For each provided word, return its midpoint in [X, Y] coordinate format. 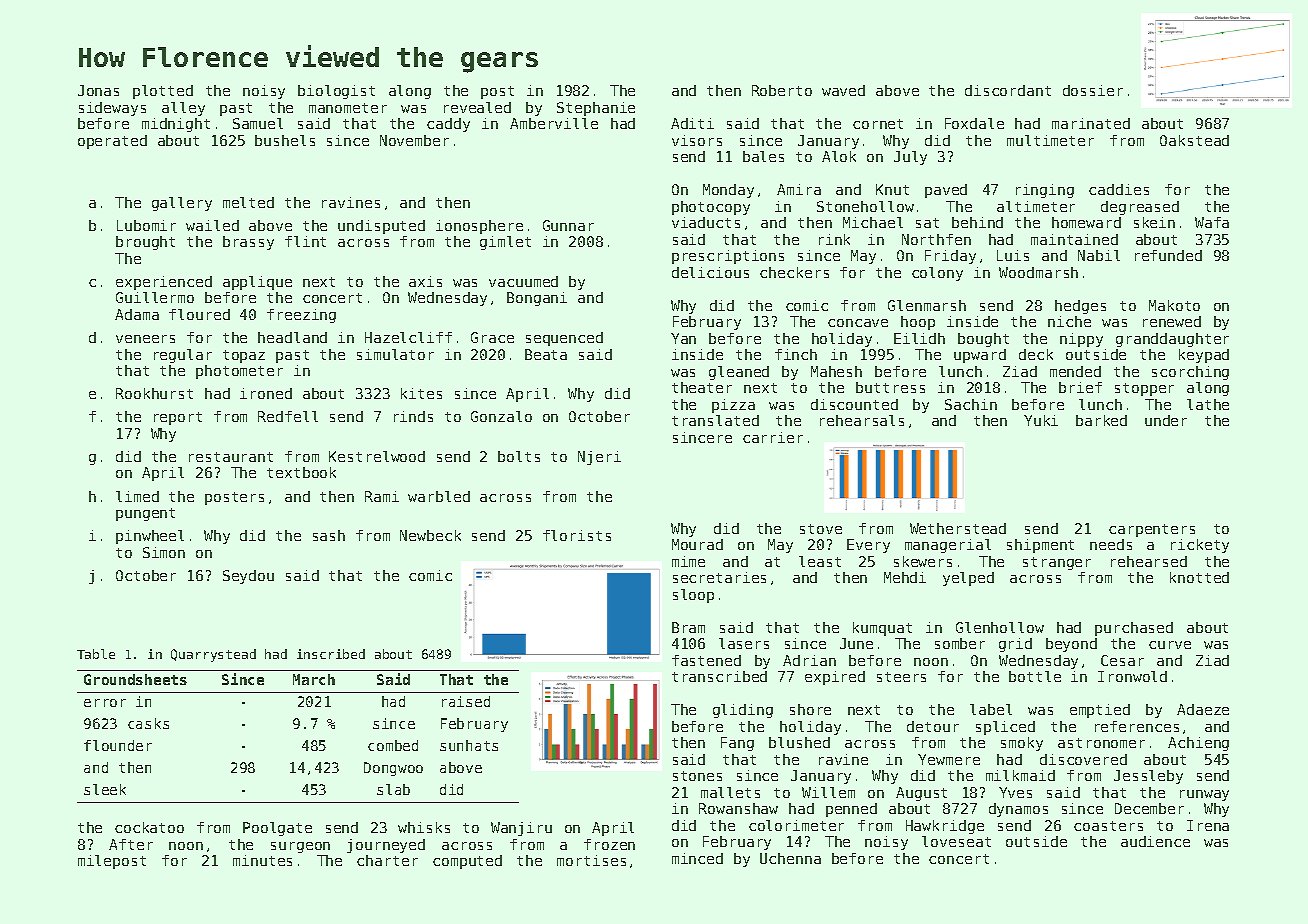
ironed [266, 393]
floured [199, 314]
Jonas [98, 90]
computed [467, 862]
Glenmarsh [927, 305]
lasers [744, 643]
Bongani [537, 299]
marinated [1091, 123]
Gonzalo [501, 416]
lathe [1208, 404]
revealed [477, 107]
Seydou [248, 577]
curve [1170, 645]
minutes [262, 860]
